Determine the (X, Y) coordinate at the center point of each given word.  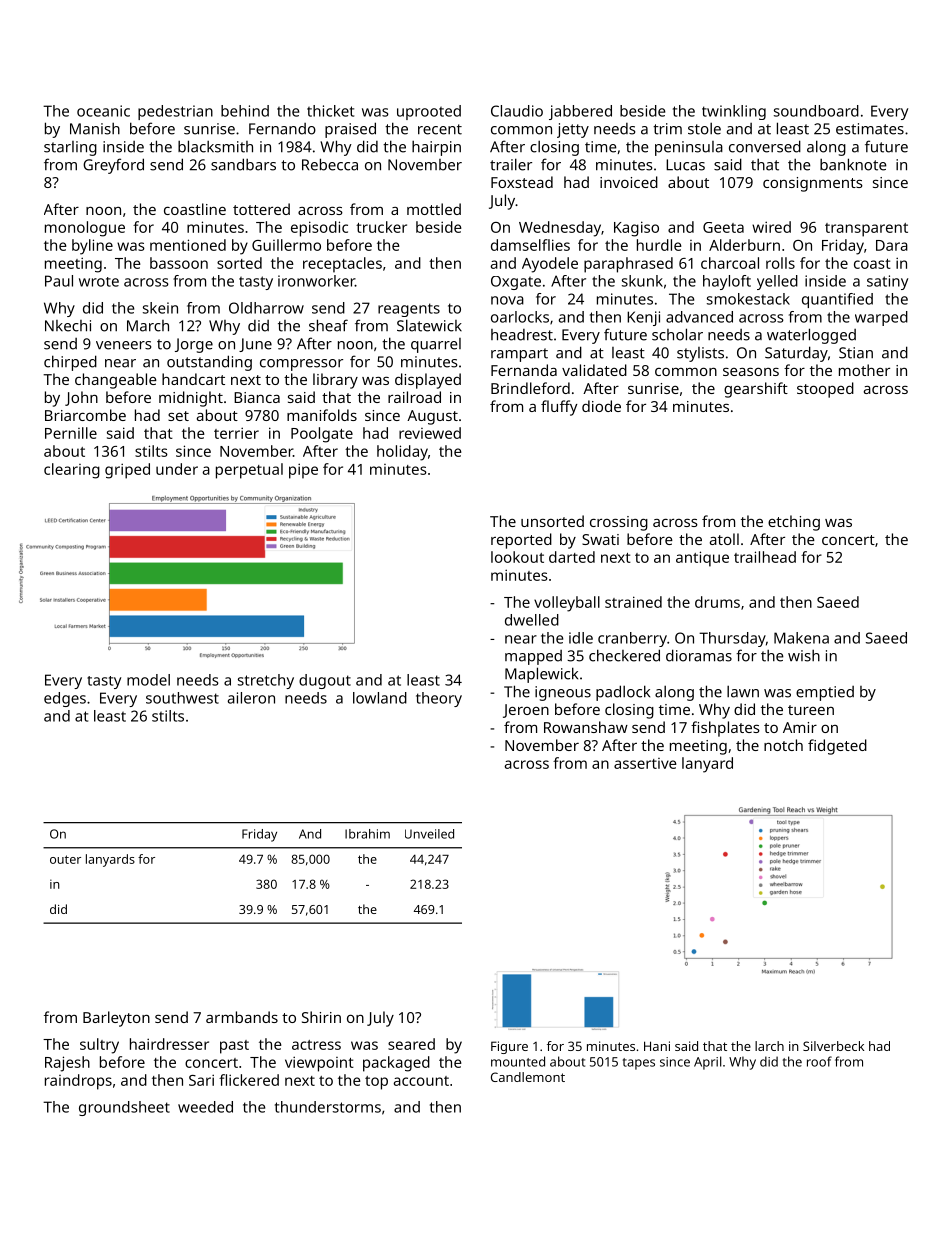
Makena (801, 638)
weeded (205, 1107)
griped (127, 471)
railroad (414, 397)
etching (794, 523)
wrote (99, 282)
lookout (517, 557)
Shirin (321, 1017)
